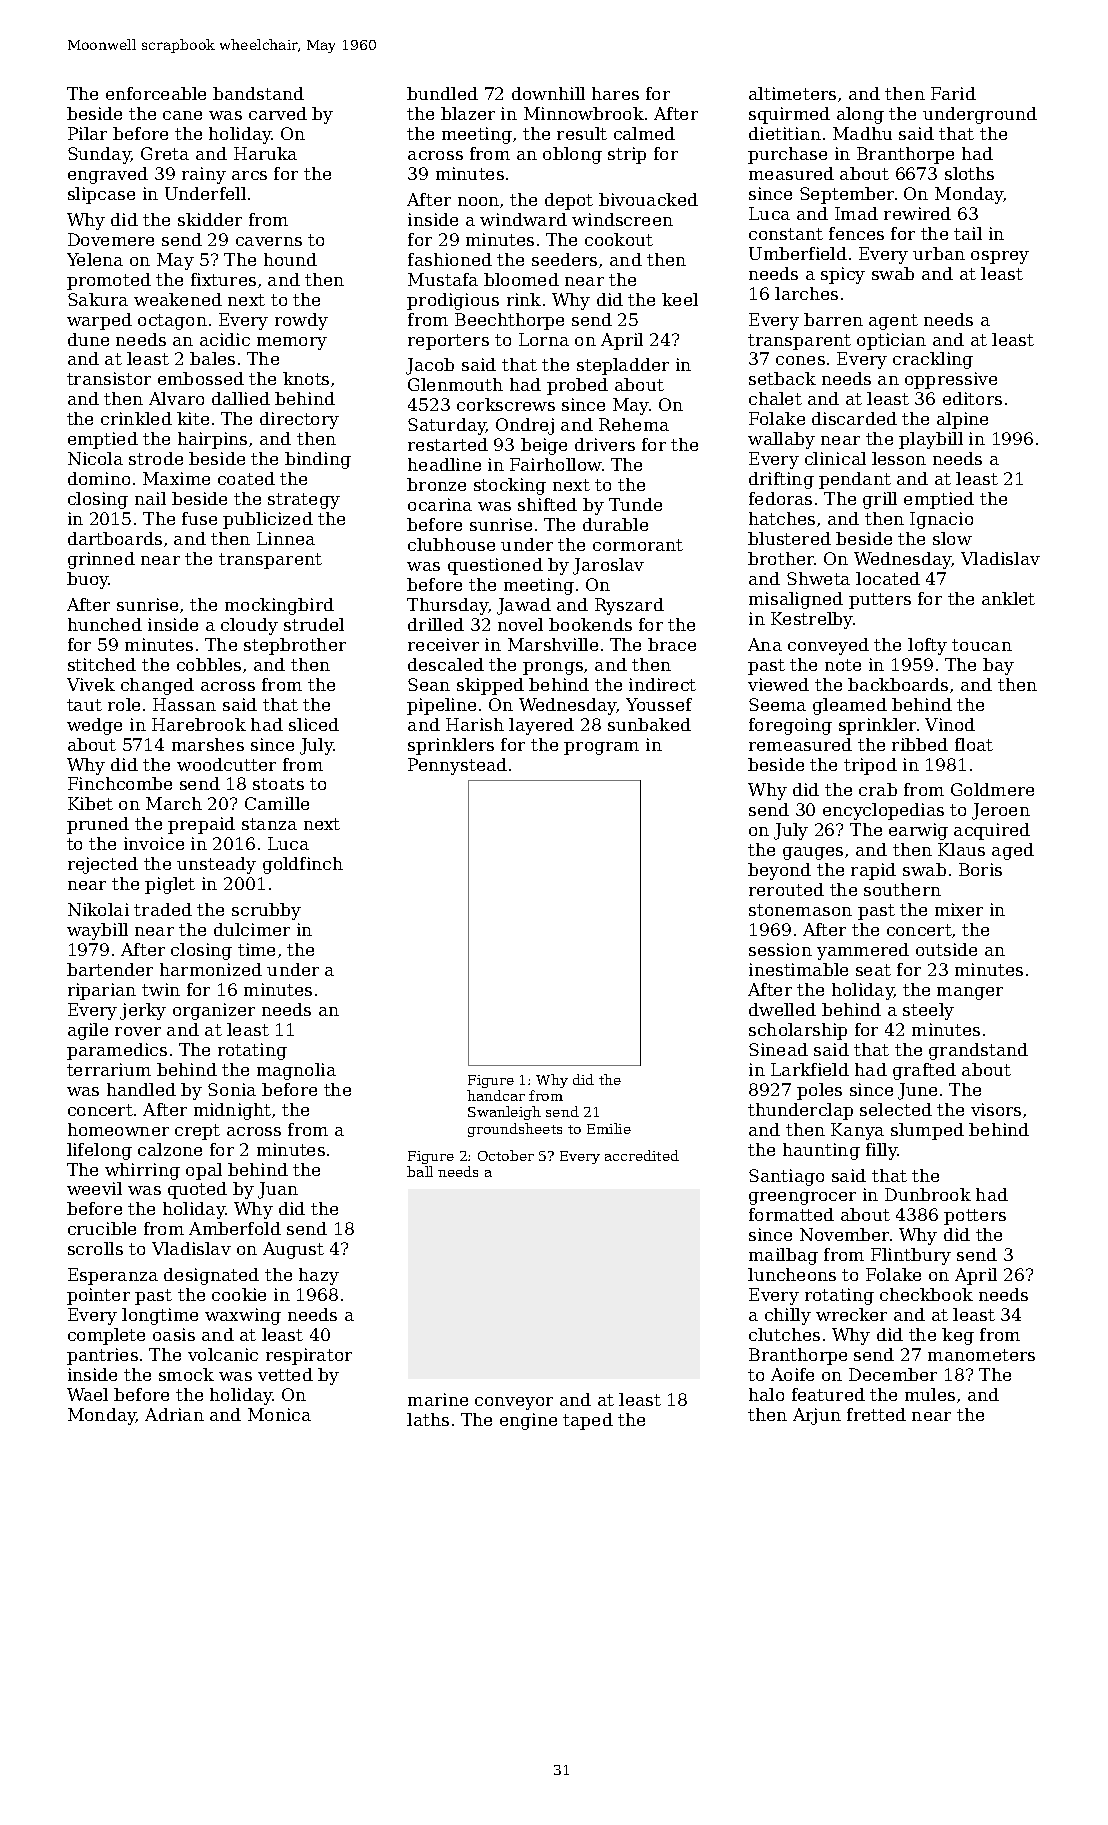 The image size is (1108, 1825). Describe the element at coordinates (629, 606) in the image. I see `Ryszard` at that location.
